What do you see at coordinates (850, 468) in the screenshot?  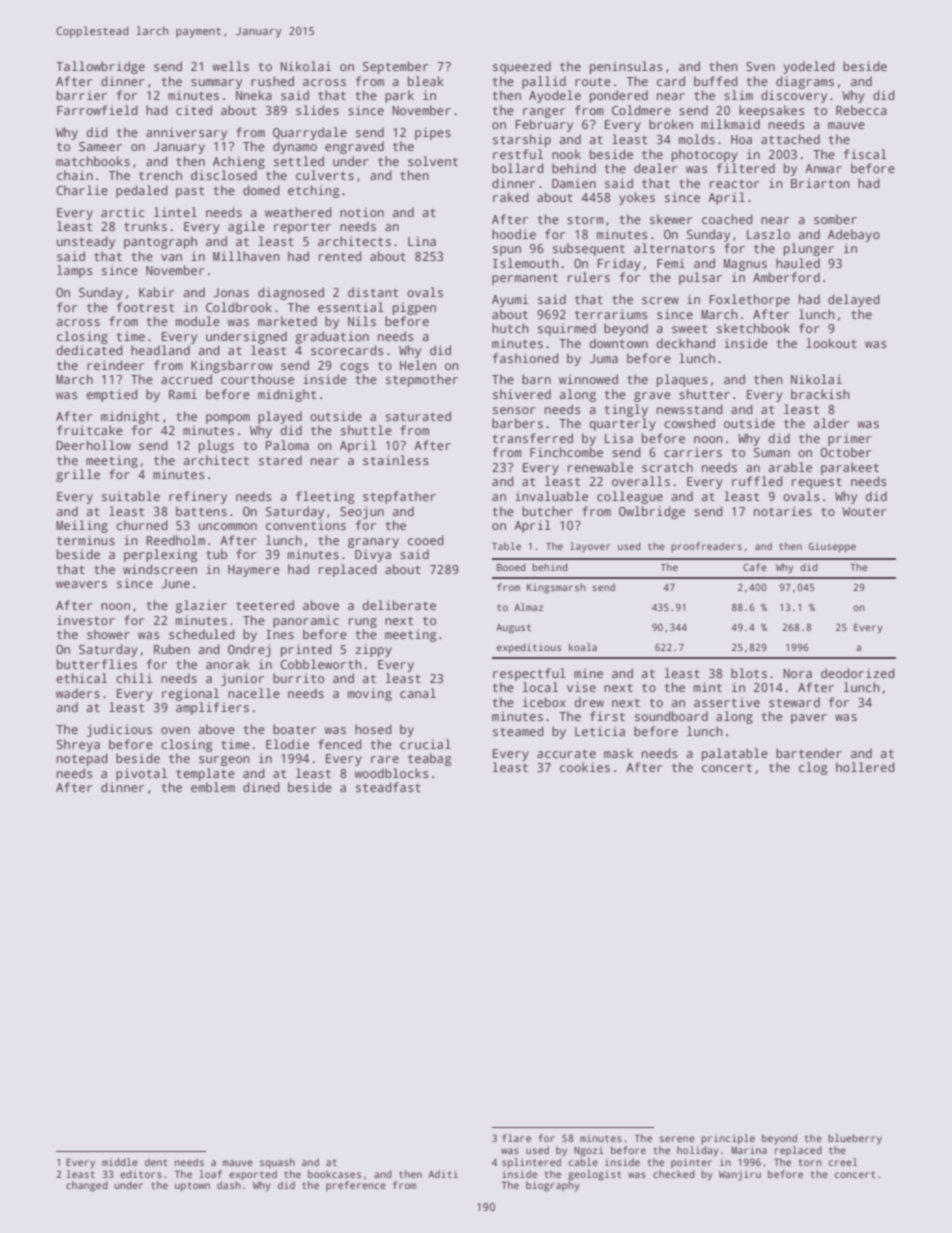 I see `parakeet` at bounding box center [850, 468].
